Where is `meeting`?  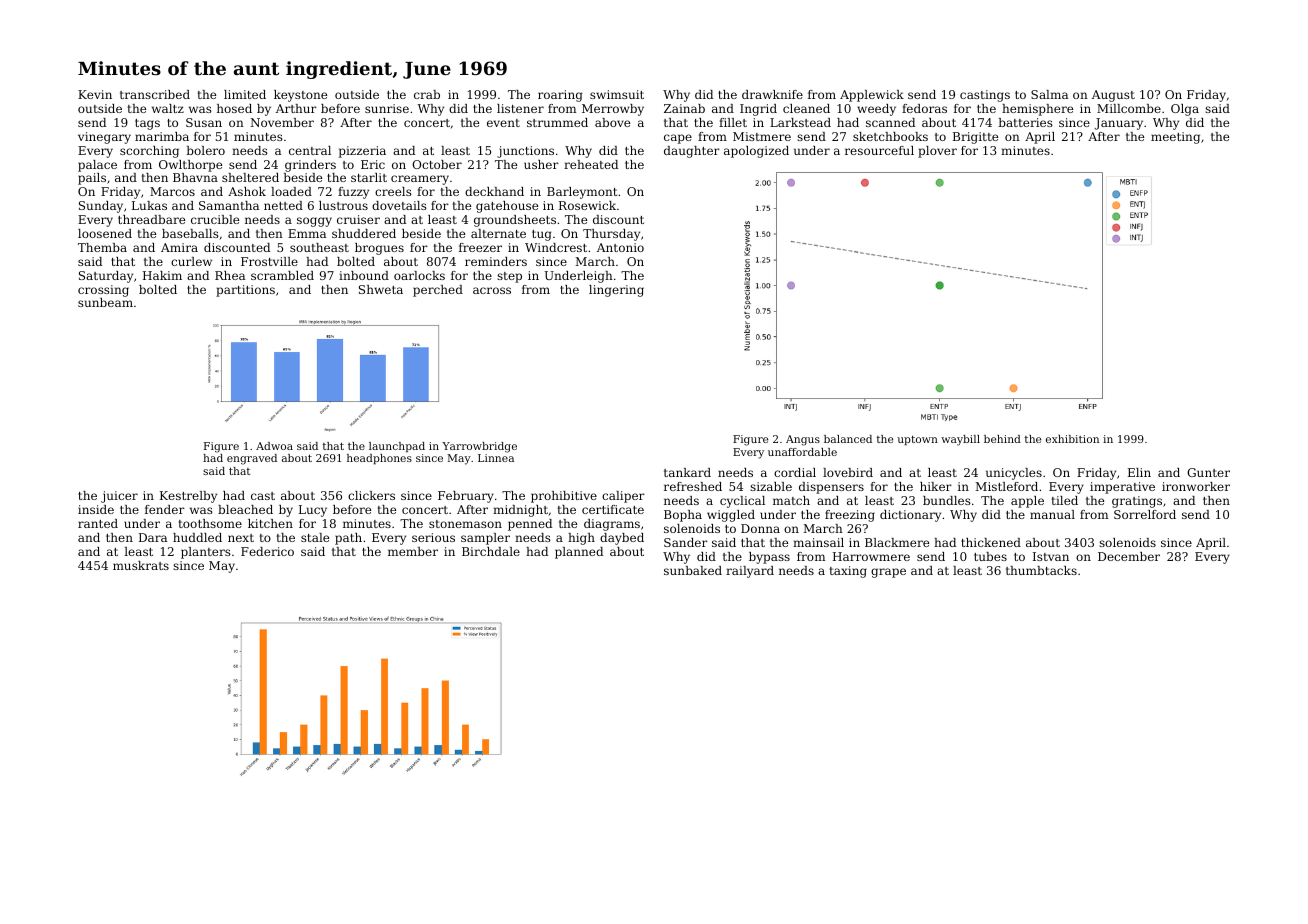
meeting is located at coordinates (1175, 138).
